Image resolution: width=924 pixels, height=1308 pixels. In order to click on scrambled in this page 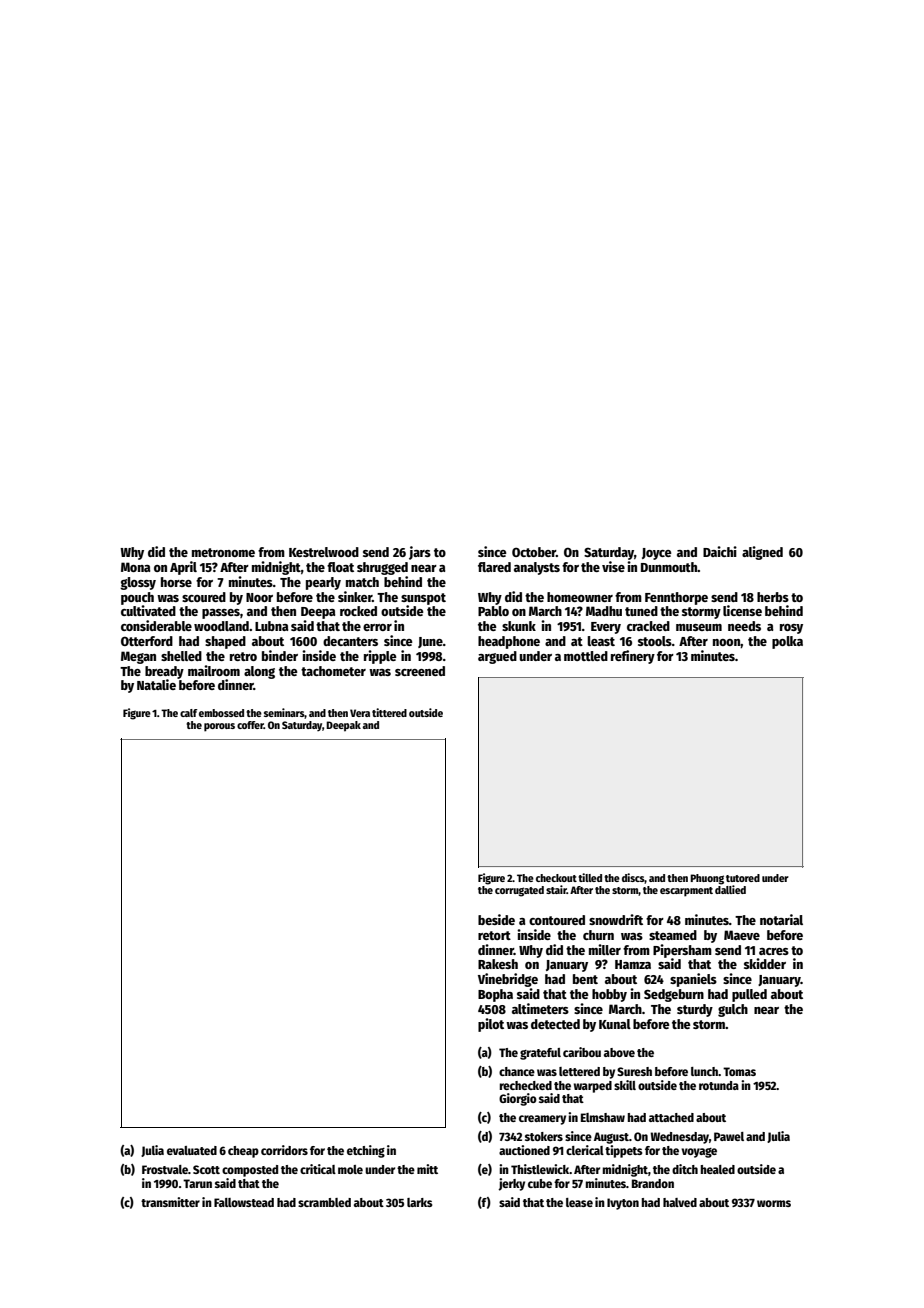, I will do `click(324, 1202)`.
